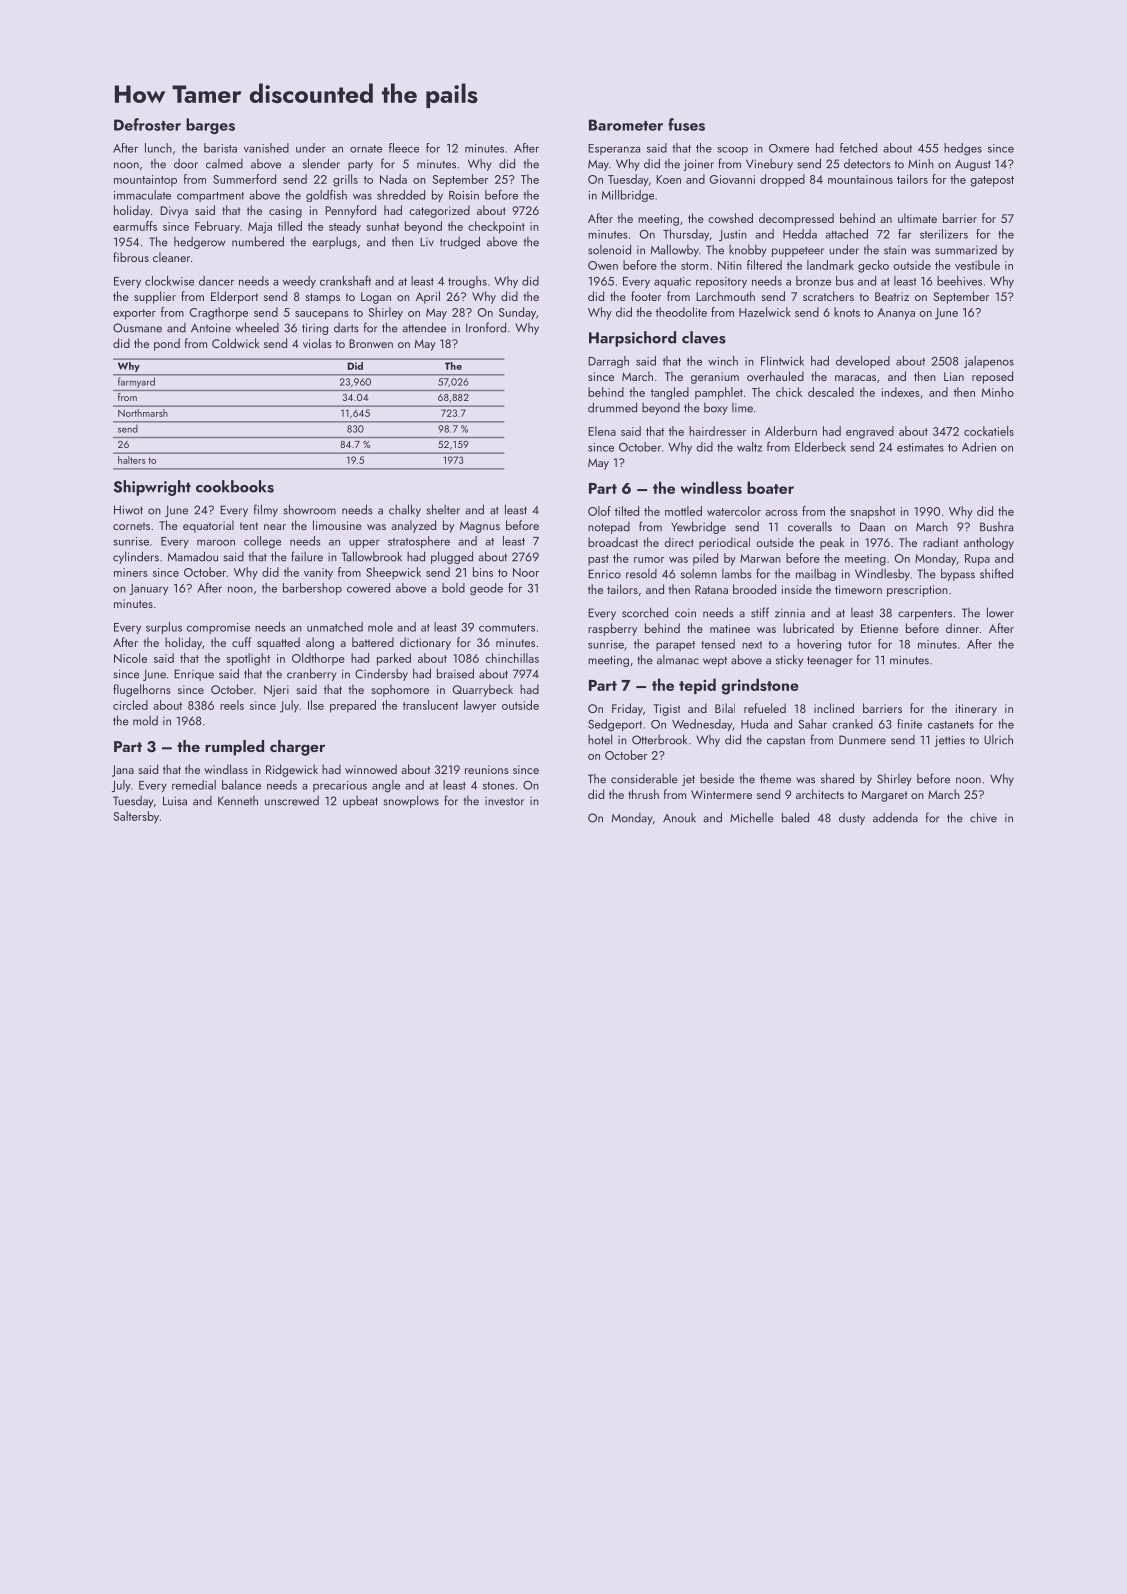  What do you see at coordinates (626, 125) in the document?
I see `Barometer` at bounding box center [626, 125].
